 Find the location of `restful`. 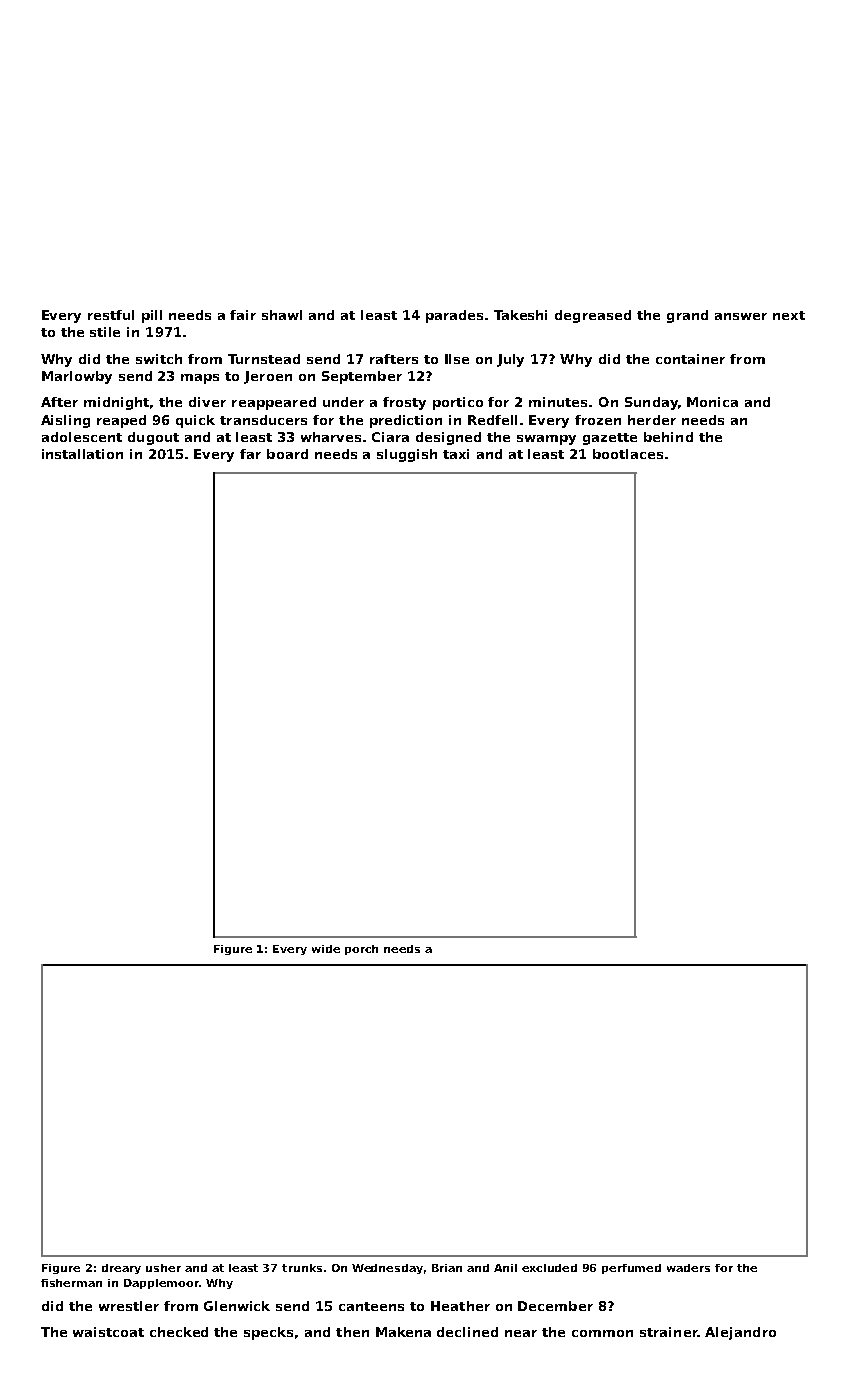

restful is located at coordinates (111, 315).
